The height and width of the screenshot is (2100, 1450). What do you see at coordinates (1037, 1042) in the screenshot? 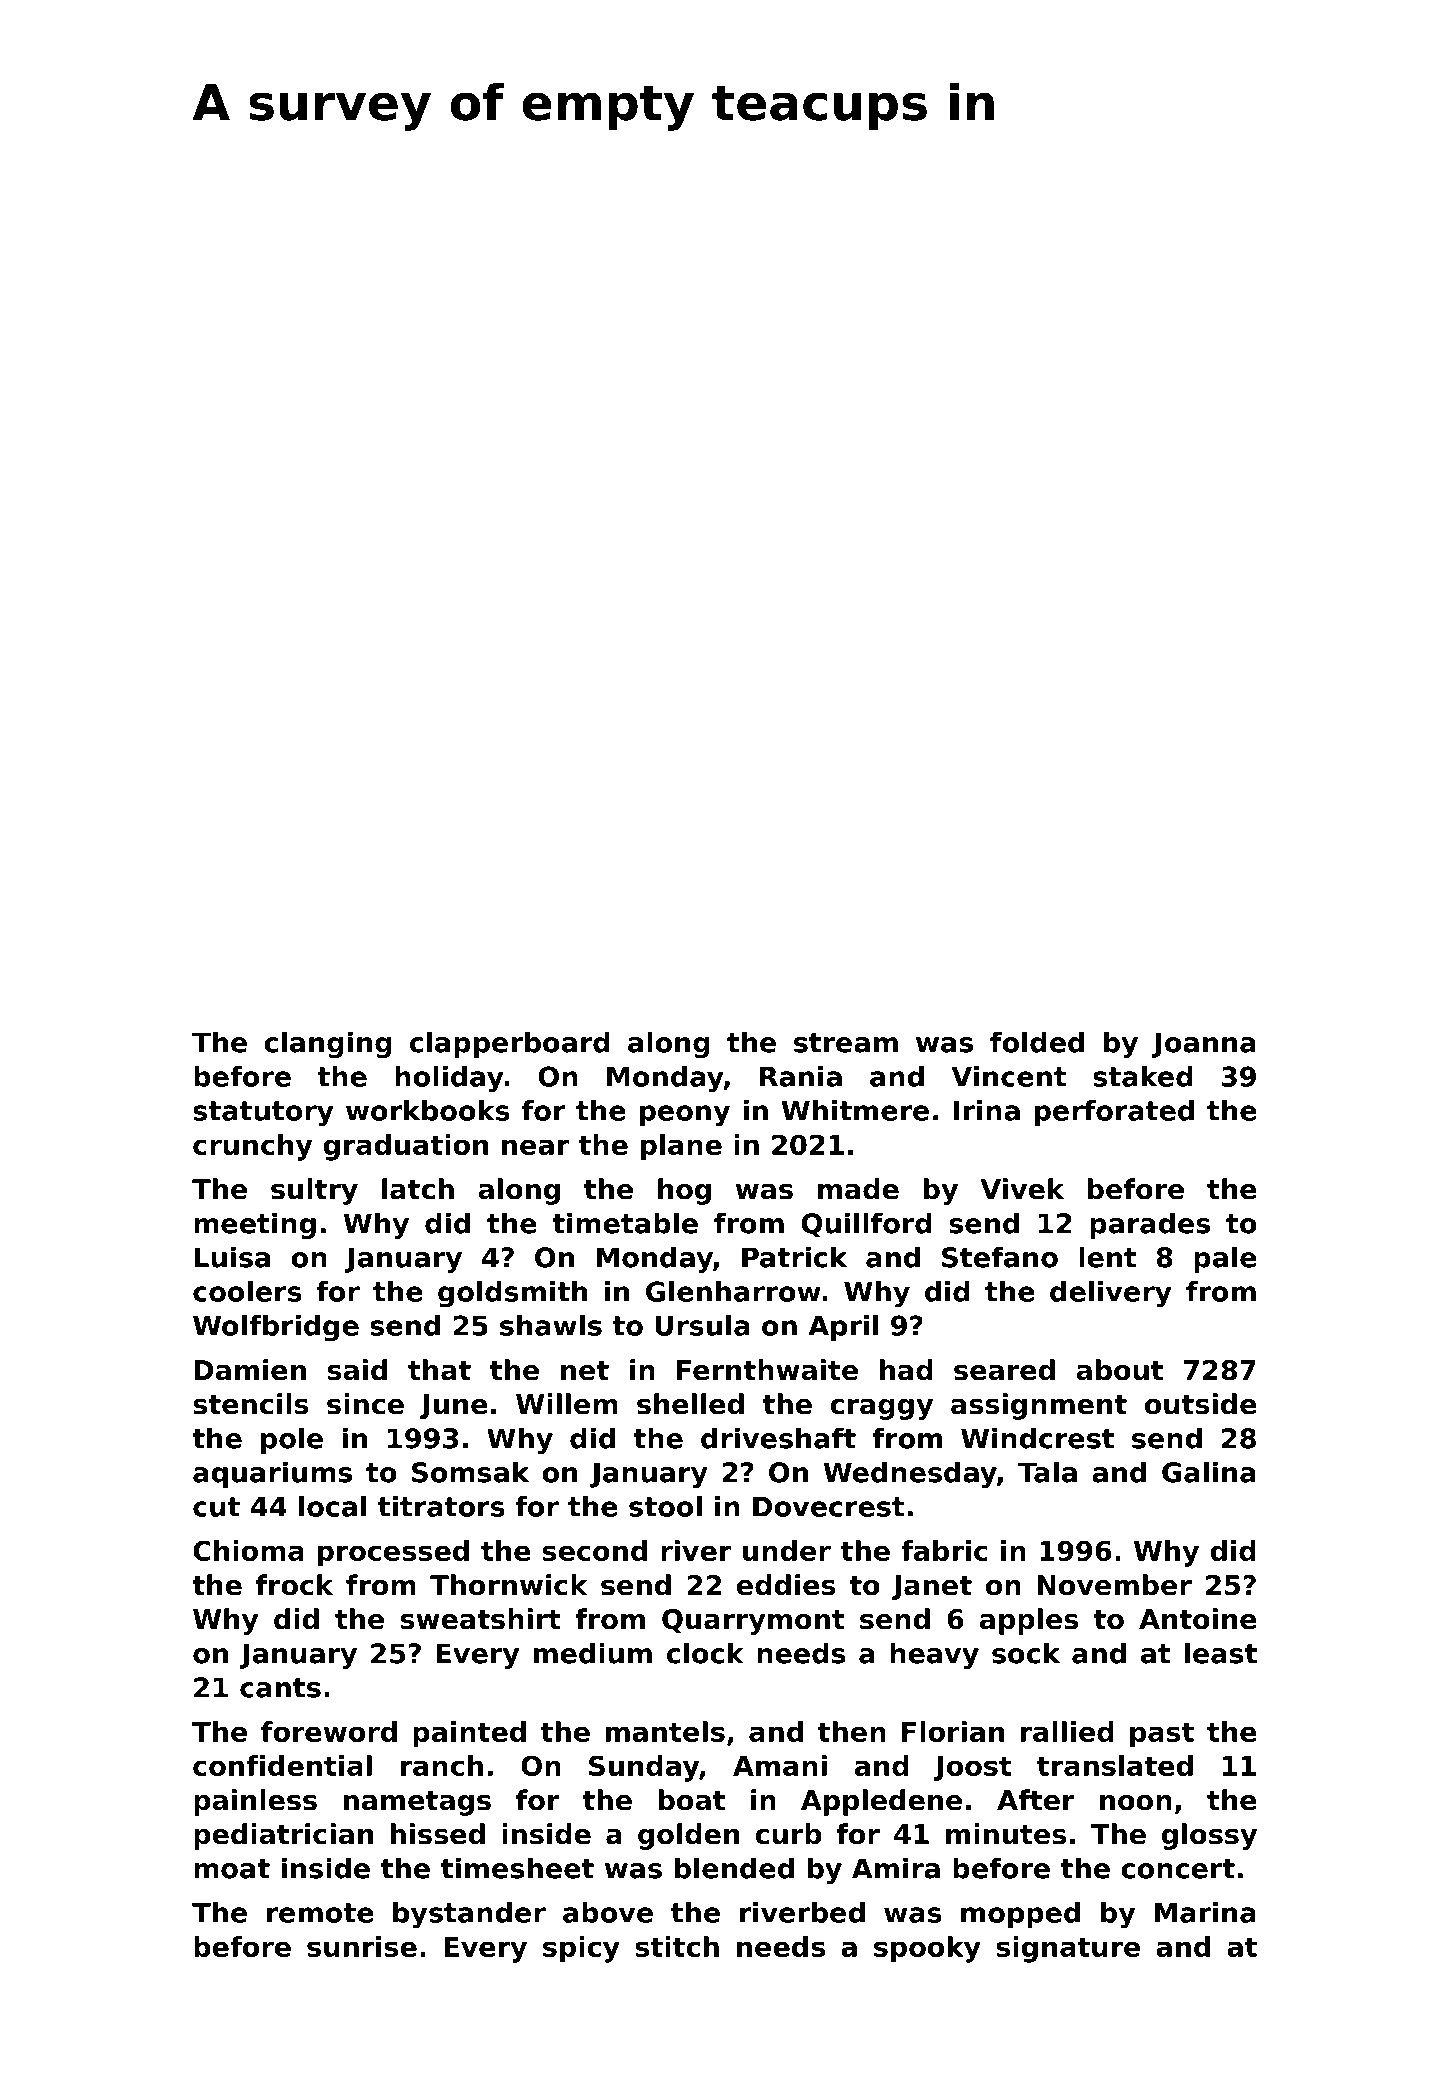
I see `folded` at bounding box center [1037, 1042].
